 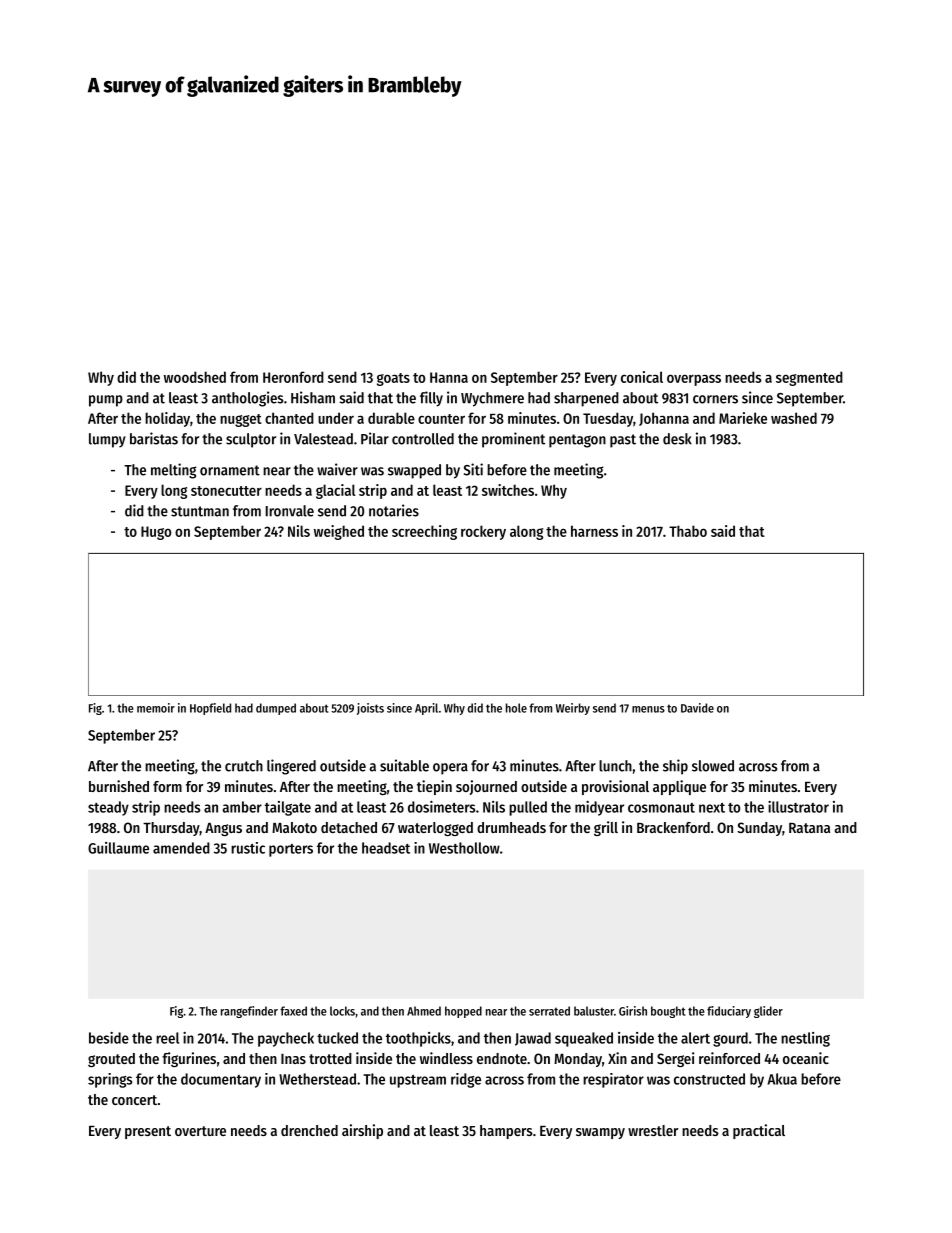 What do you see at coordinates (111, 1060) in the image?
I see `grouted` at bounding box center [111, 1060].
